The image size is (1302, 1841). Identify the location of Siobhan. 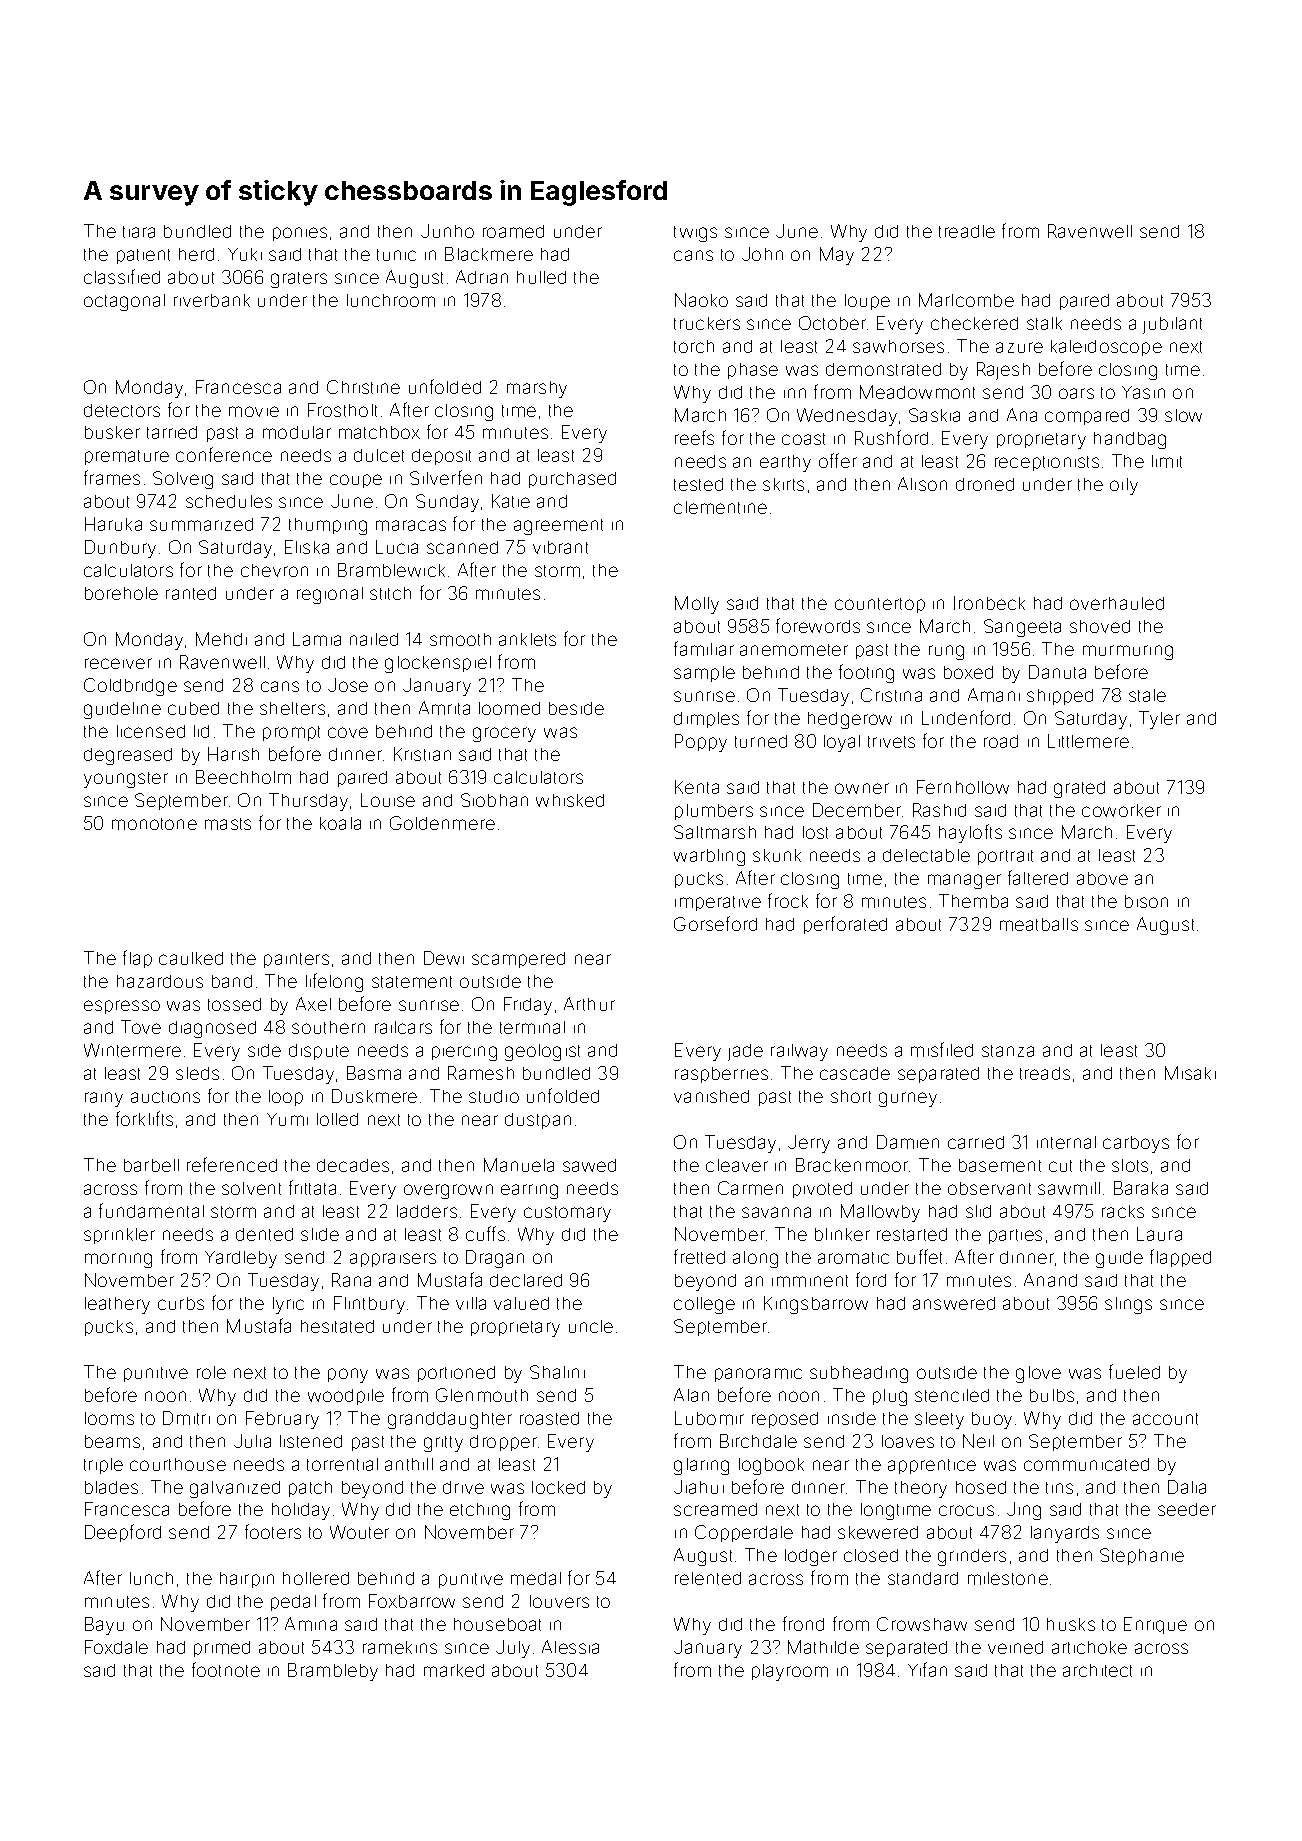
(494, 800).
